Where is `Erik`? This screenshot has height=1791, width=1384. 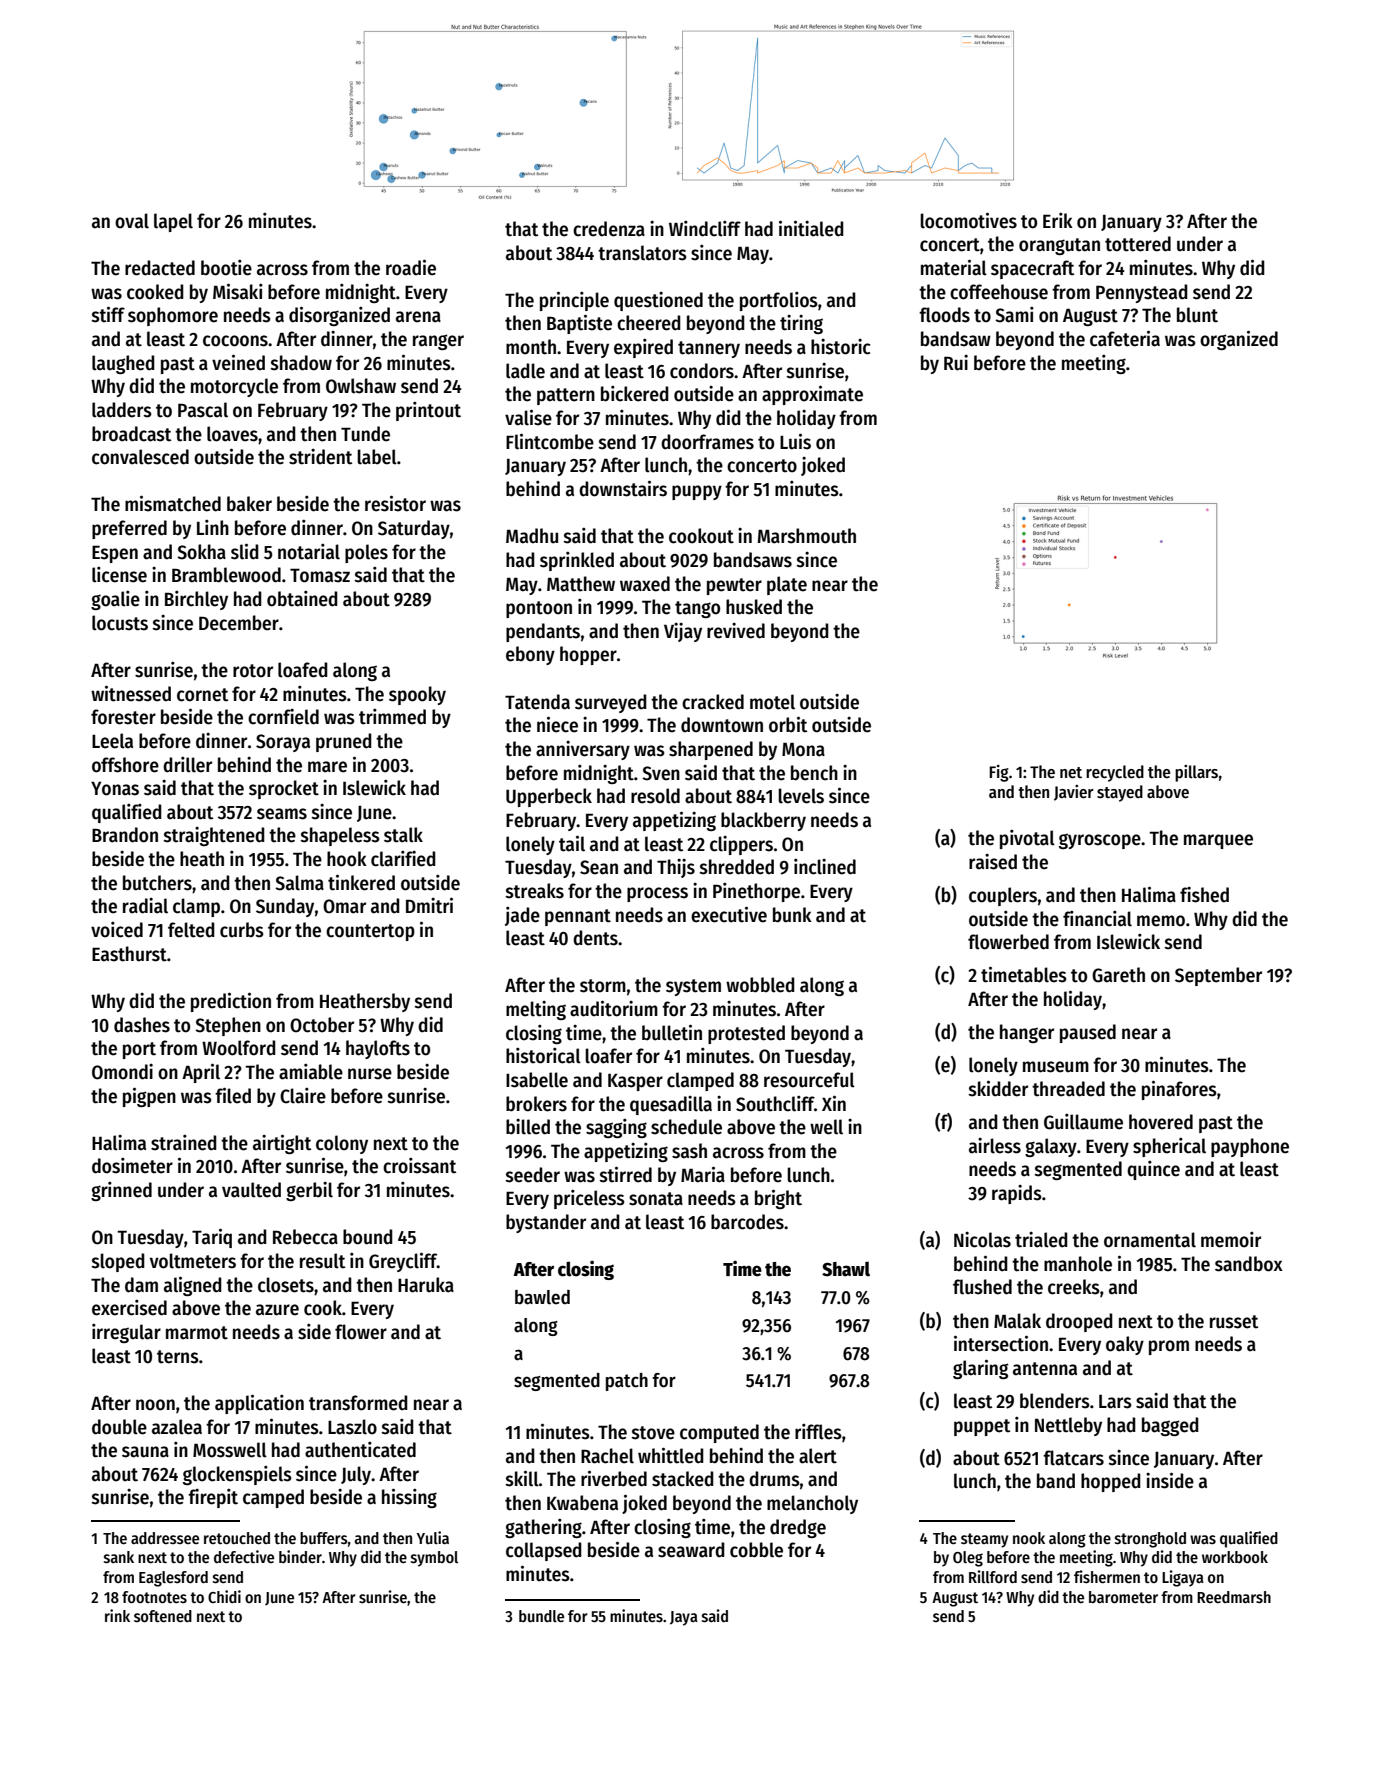
Erik is located at coordinates (1058, 220).
